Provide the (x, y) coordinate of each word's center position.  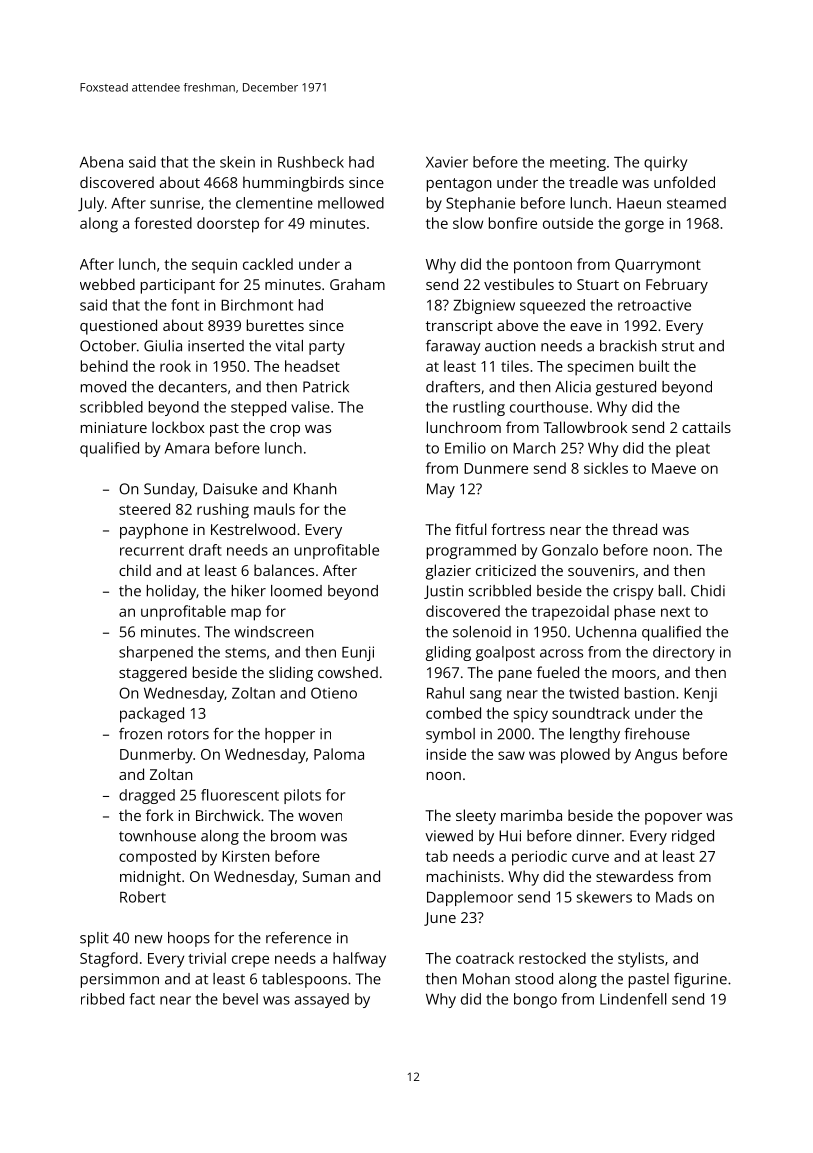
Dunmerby (156, 756)
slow (468, 223)
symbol (450, 735)
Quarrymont (658, 266)
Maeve (674, 468)
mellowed (351, 203)
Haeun (639, 203)
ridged (693, 837)
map (246, 614)
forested (163, 223)
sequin (214, 266)
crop (285, 431)
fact (142, 999)
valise (310, 407)
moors (634, 674)
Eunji (358, 653)
